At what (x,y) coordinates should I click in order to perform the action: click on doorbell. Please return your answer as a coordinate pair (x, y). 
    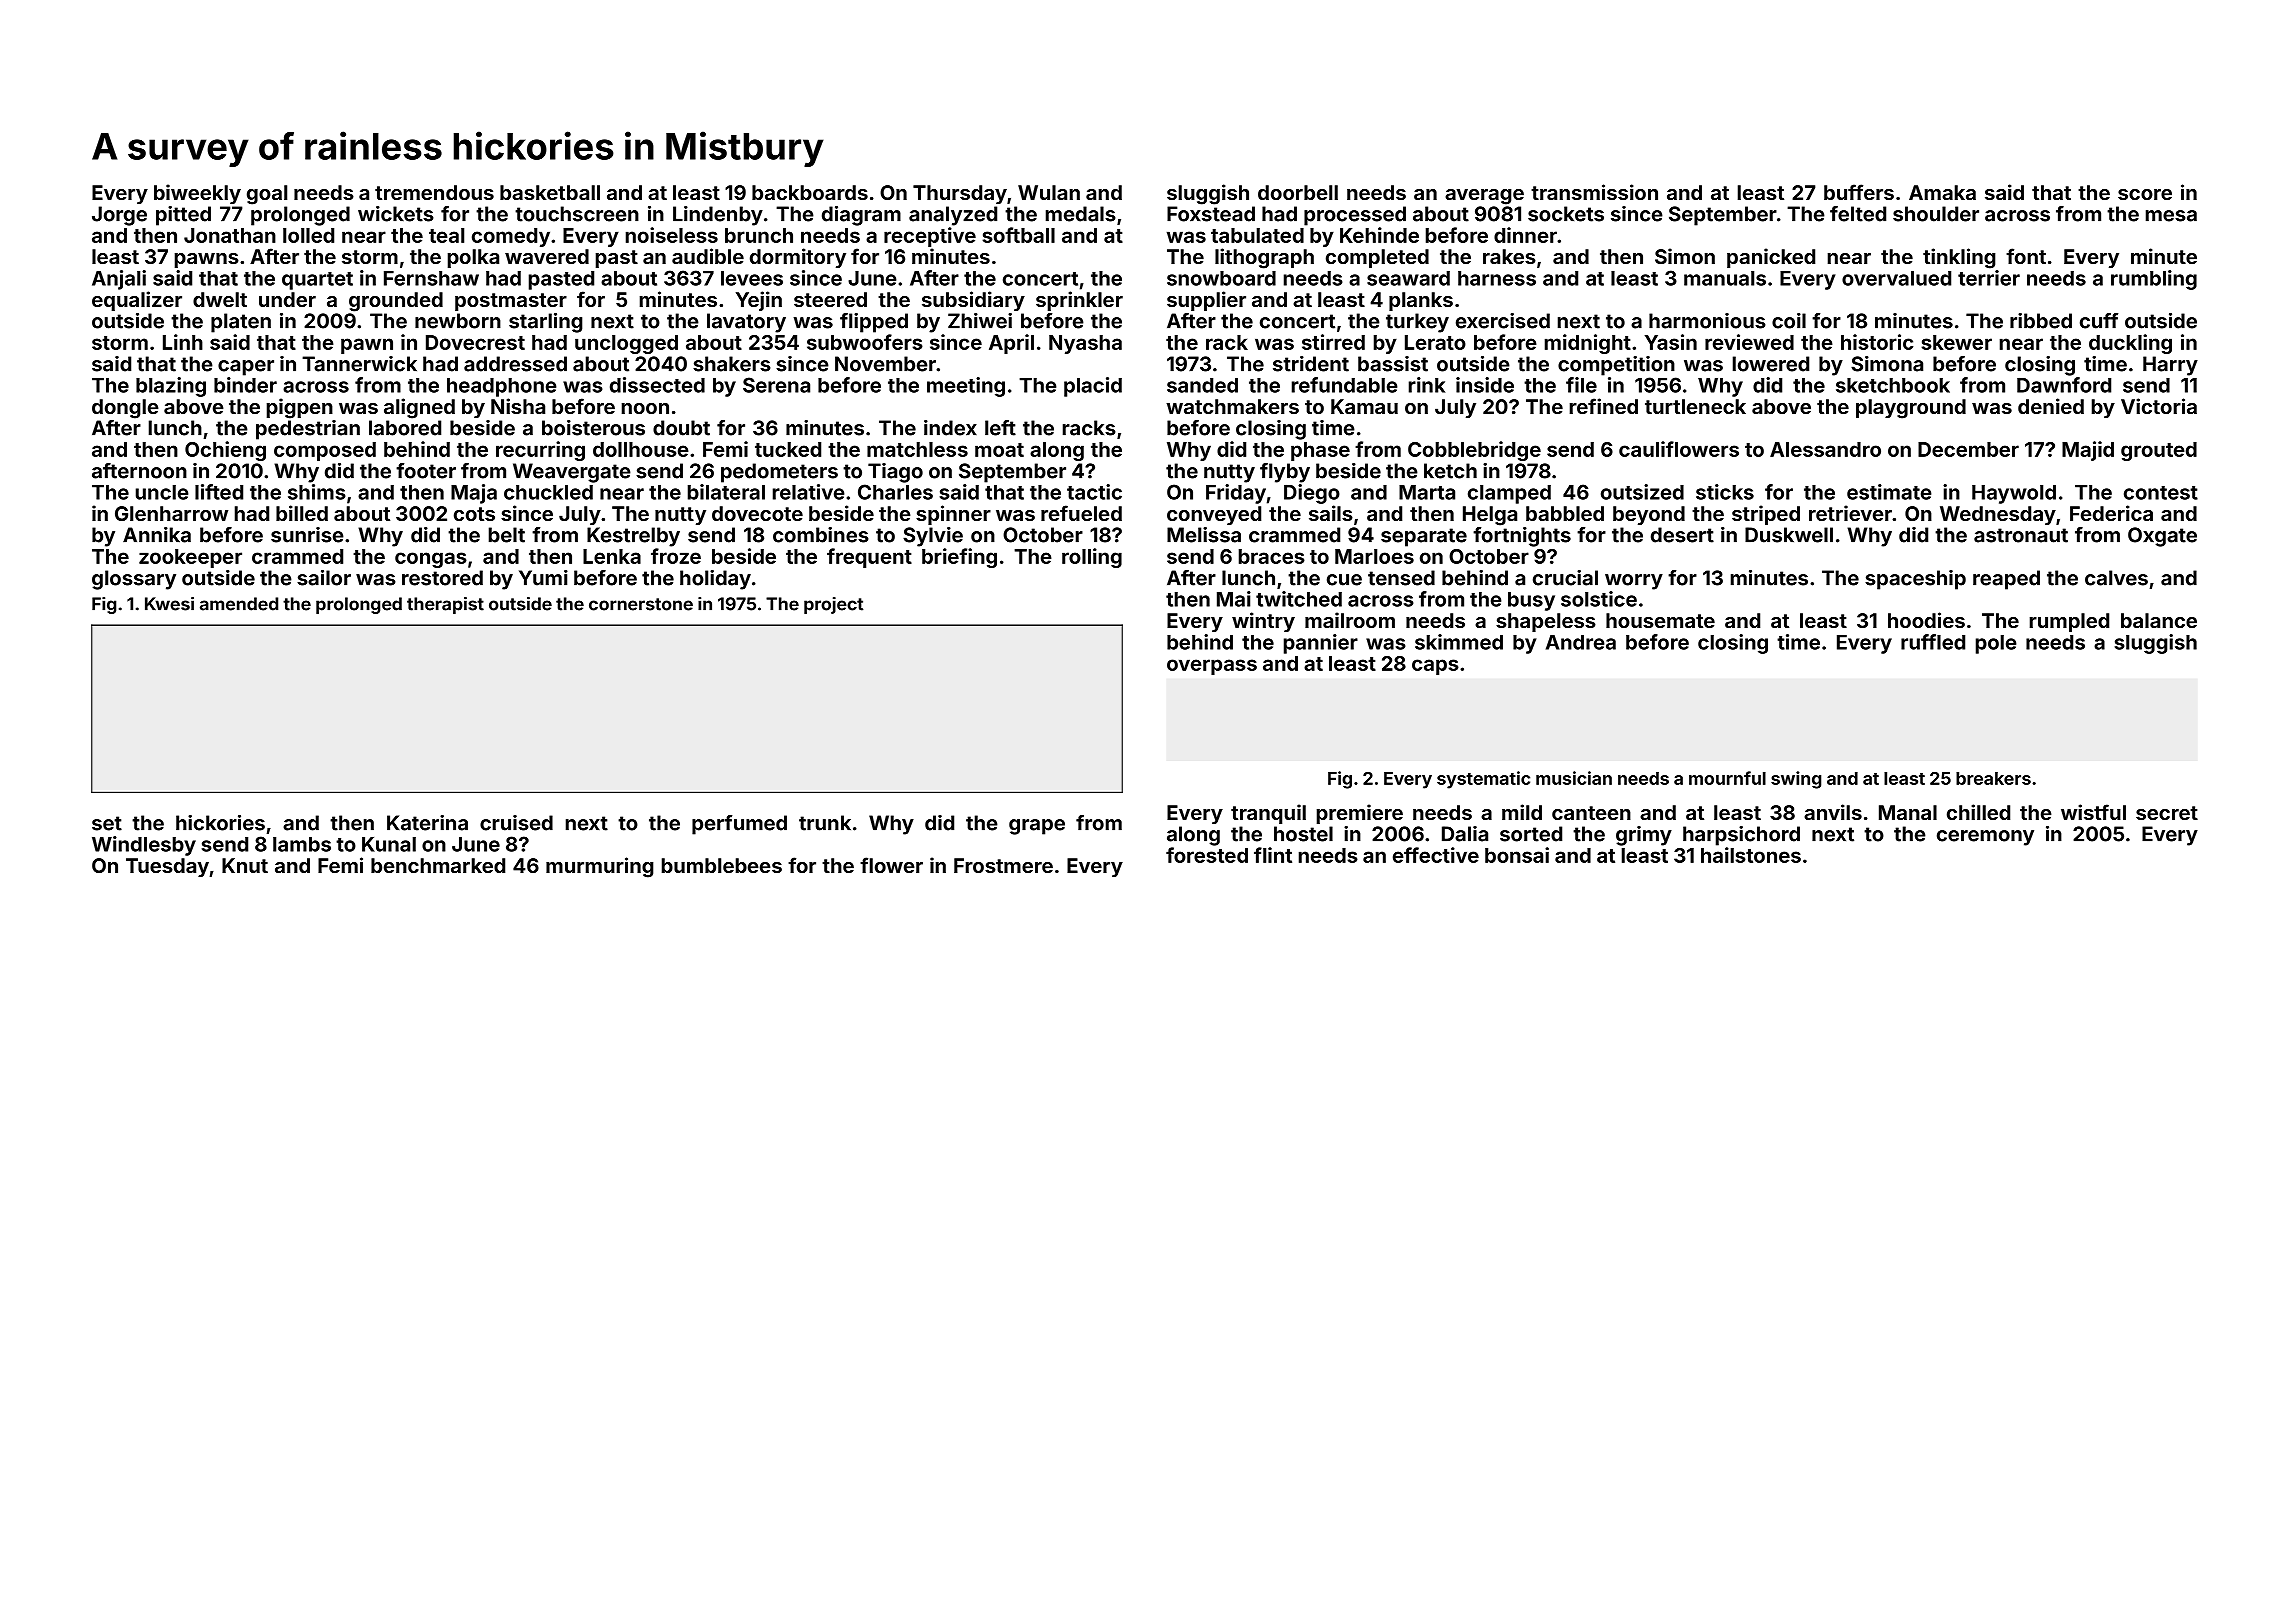
    Looking at the image, I should click on (1298, 192).
